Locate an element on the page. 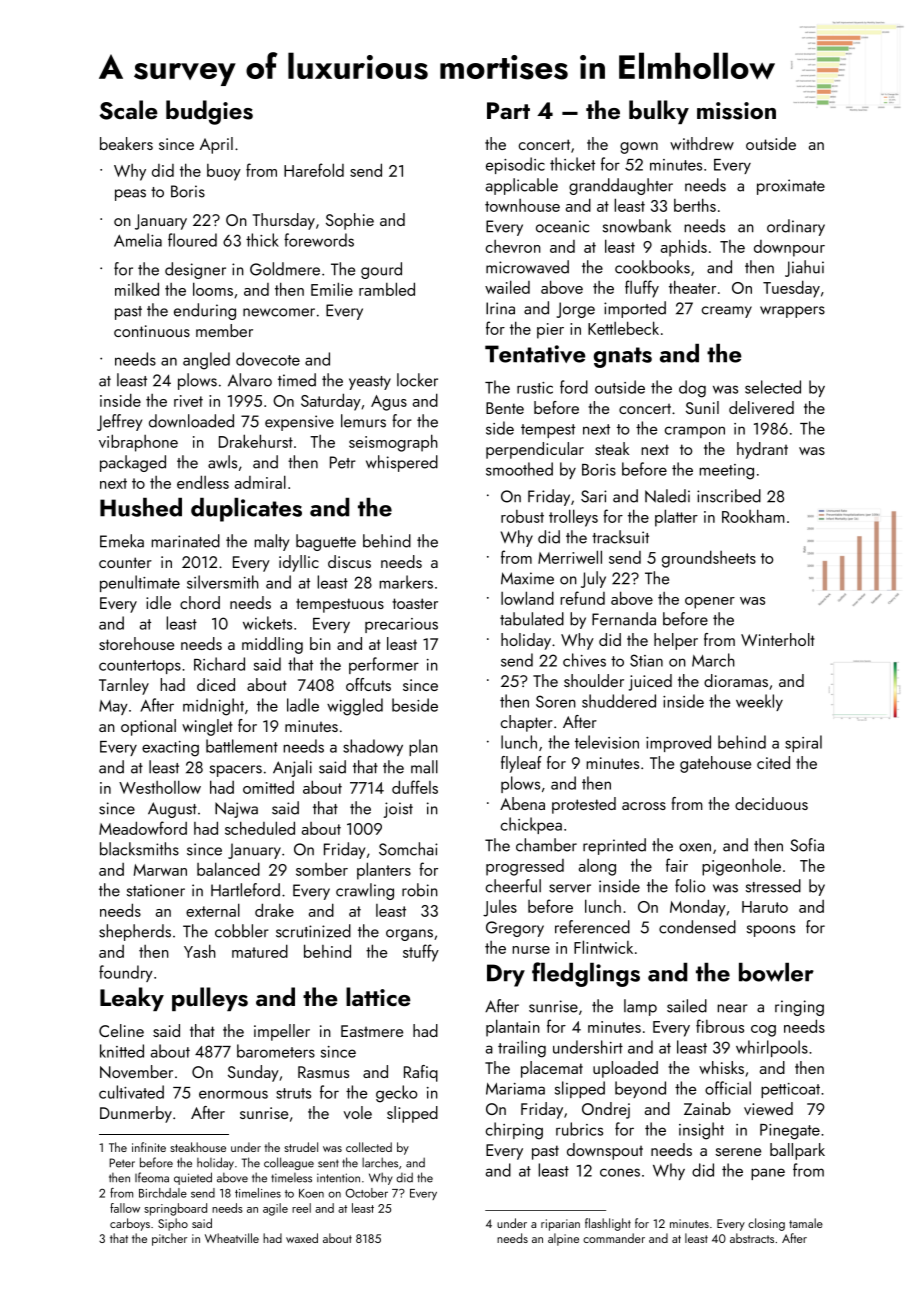  scheduled is located at coordinates (260, 828).
